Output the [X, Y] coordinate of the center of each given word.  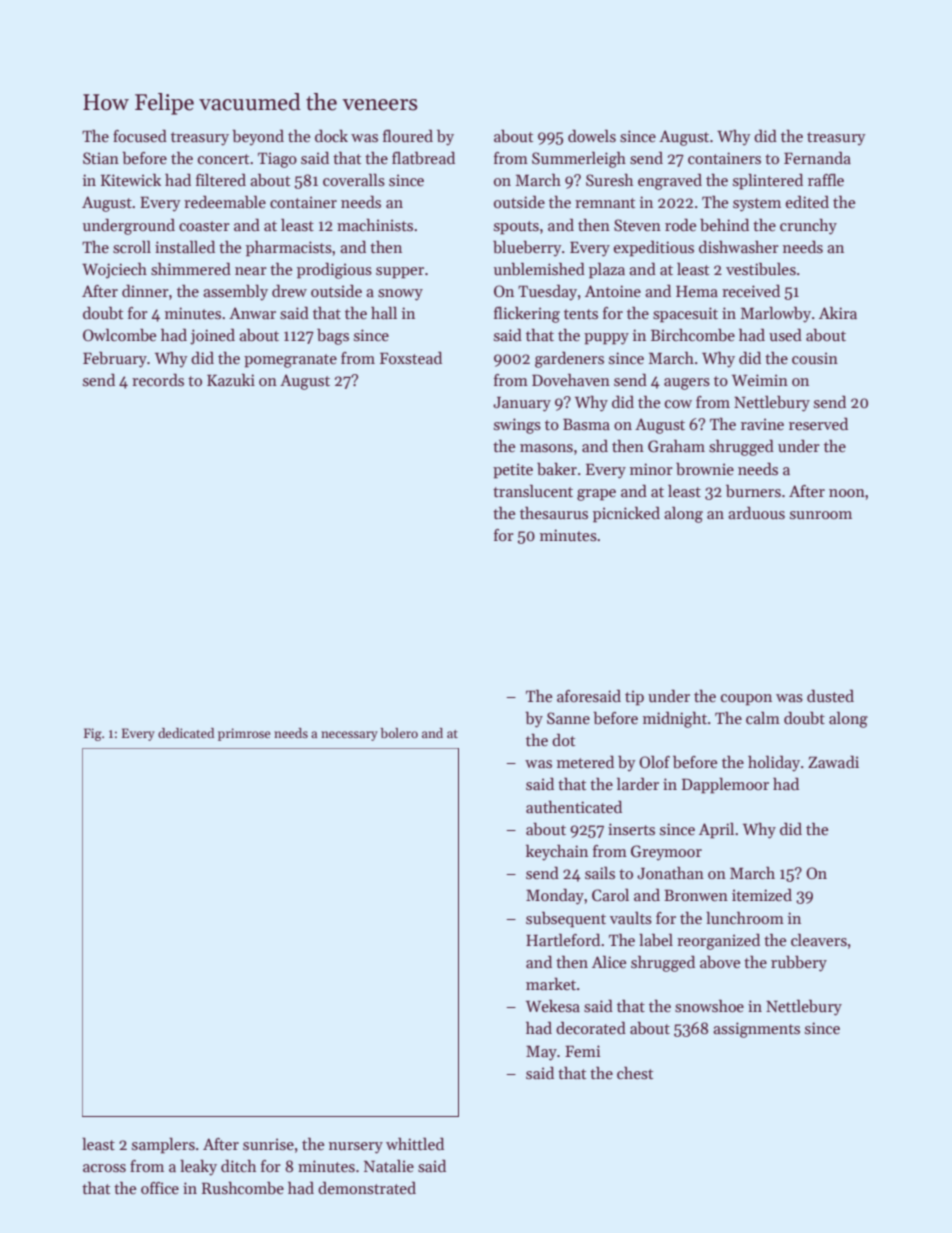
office [160, 1188]
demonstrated [367, 1188]
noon [847, 493]
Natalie [389, 1166]
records [158, 379]
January [522, 404]
